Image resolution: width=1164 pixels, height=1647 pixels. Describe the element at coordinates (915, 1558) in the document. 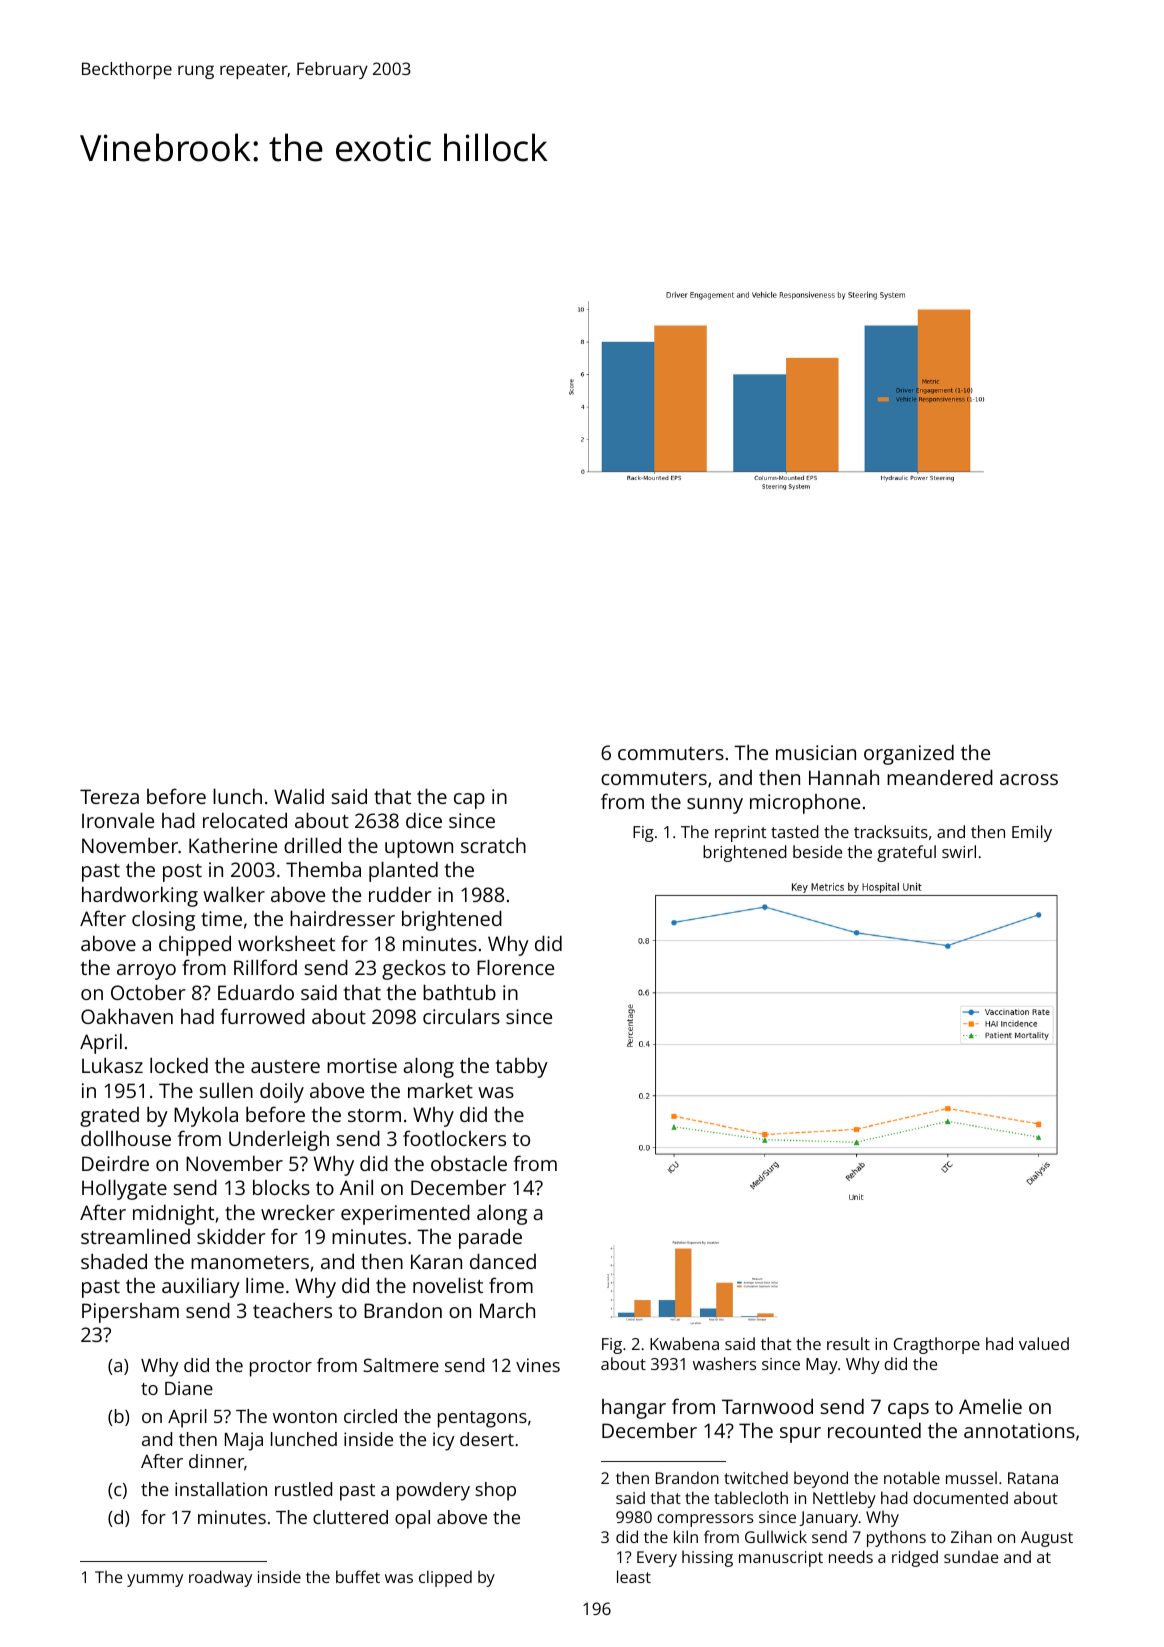

I see `ridged` at that location.
